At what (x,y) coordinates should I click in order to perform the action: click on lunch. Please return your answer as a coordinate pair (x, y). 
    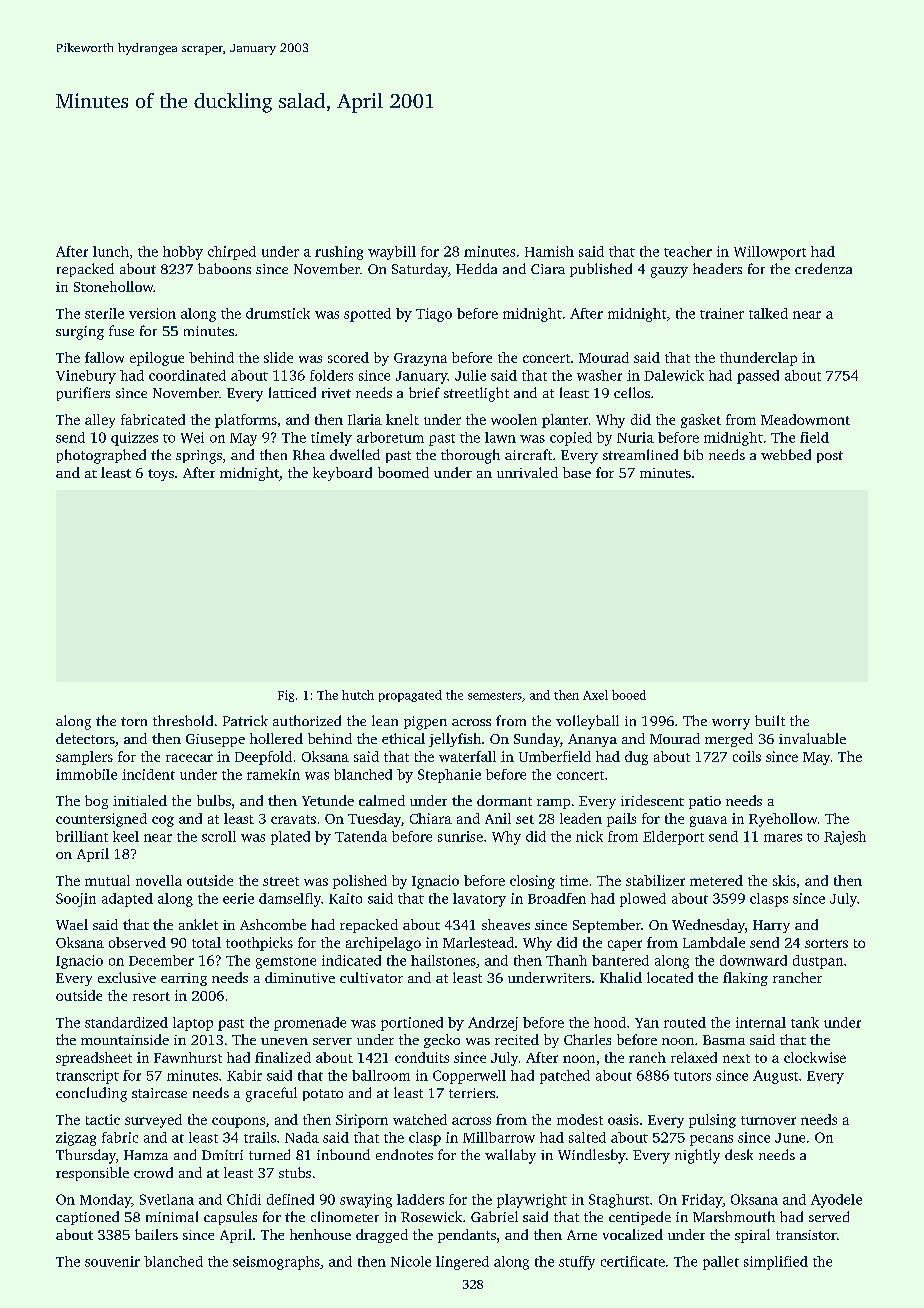
    Looking at the image, I should click on (111, 251).
